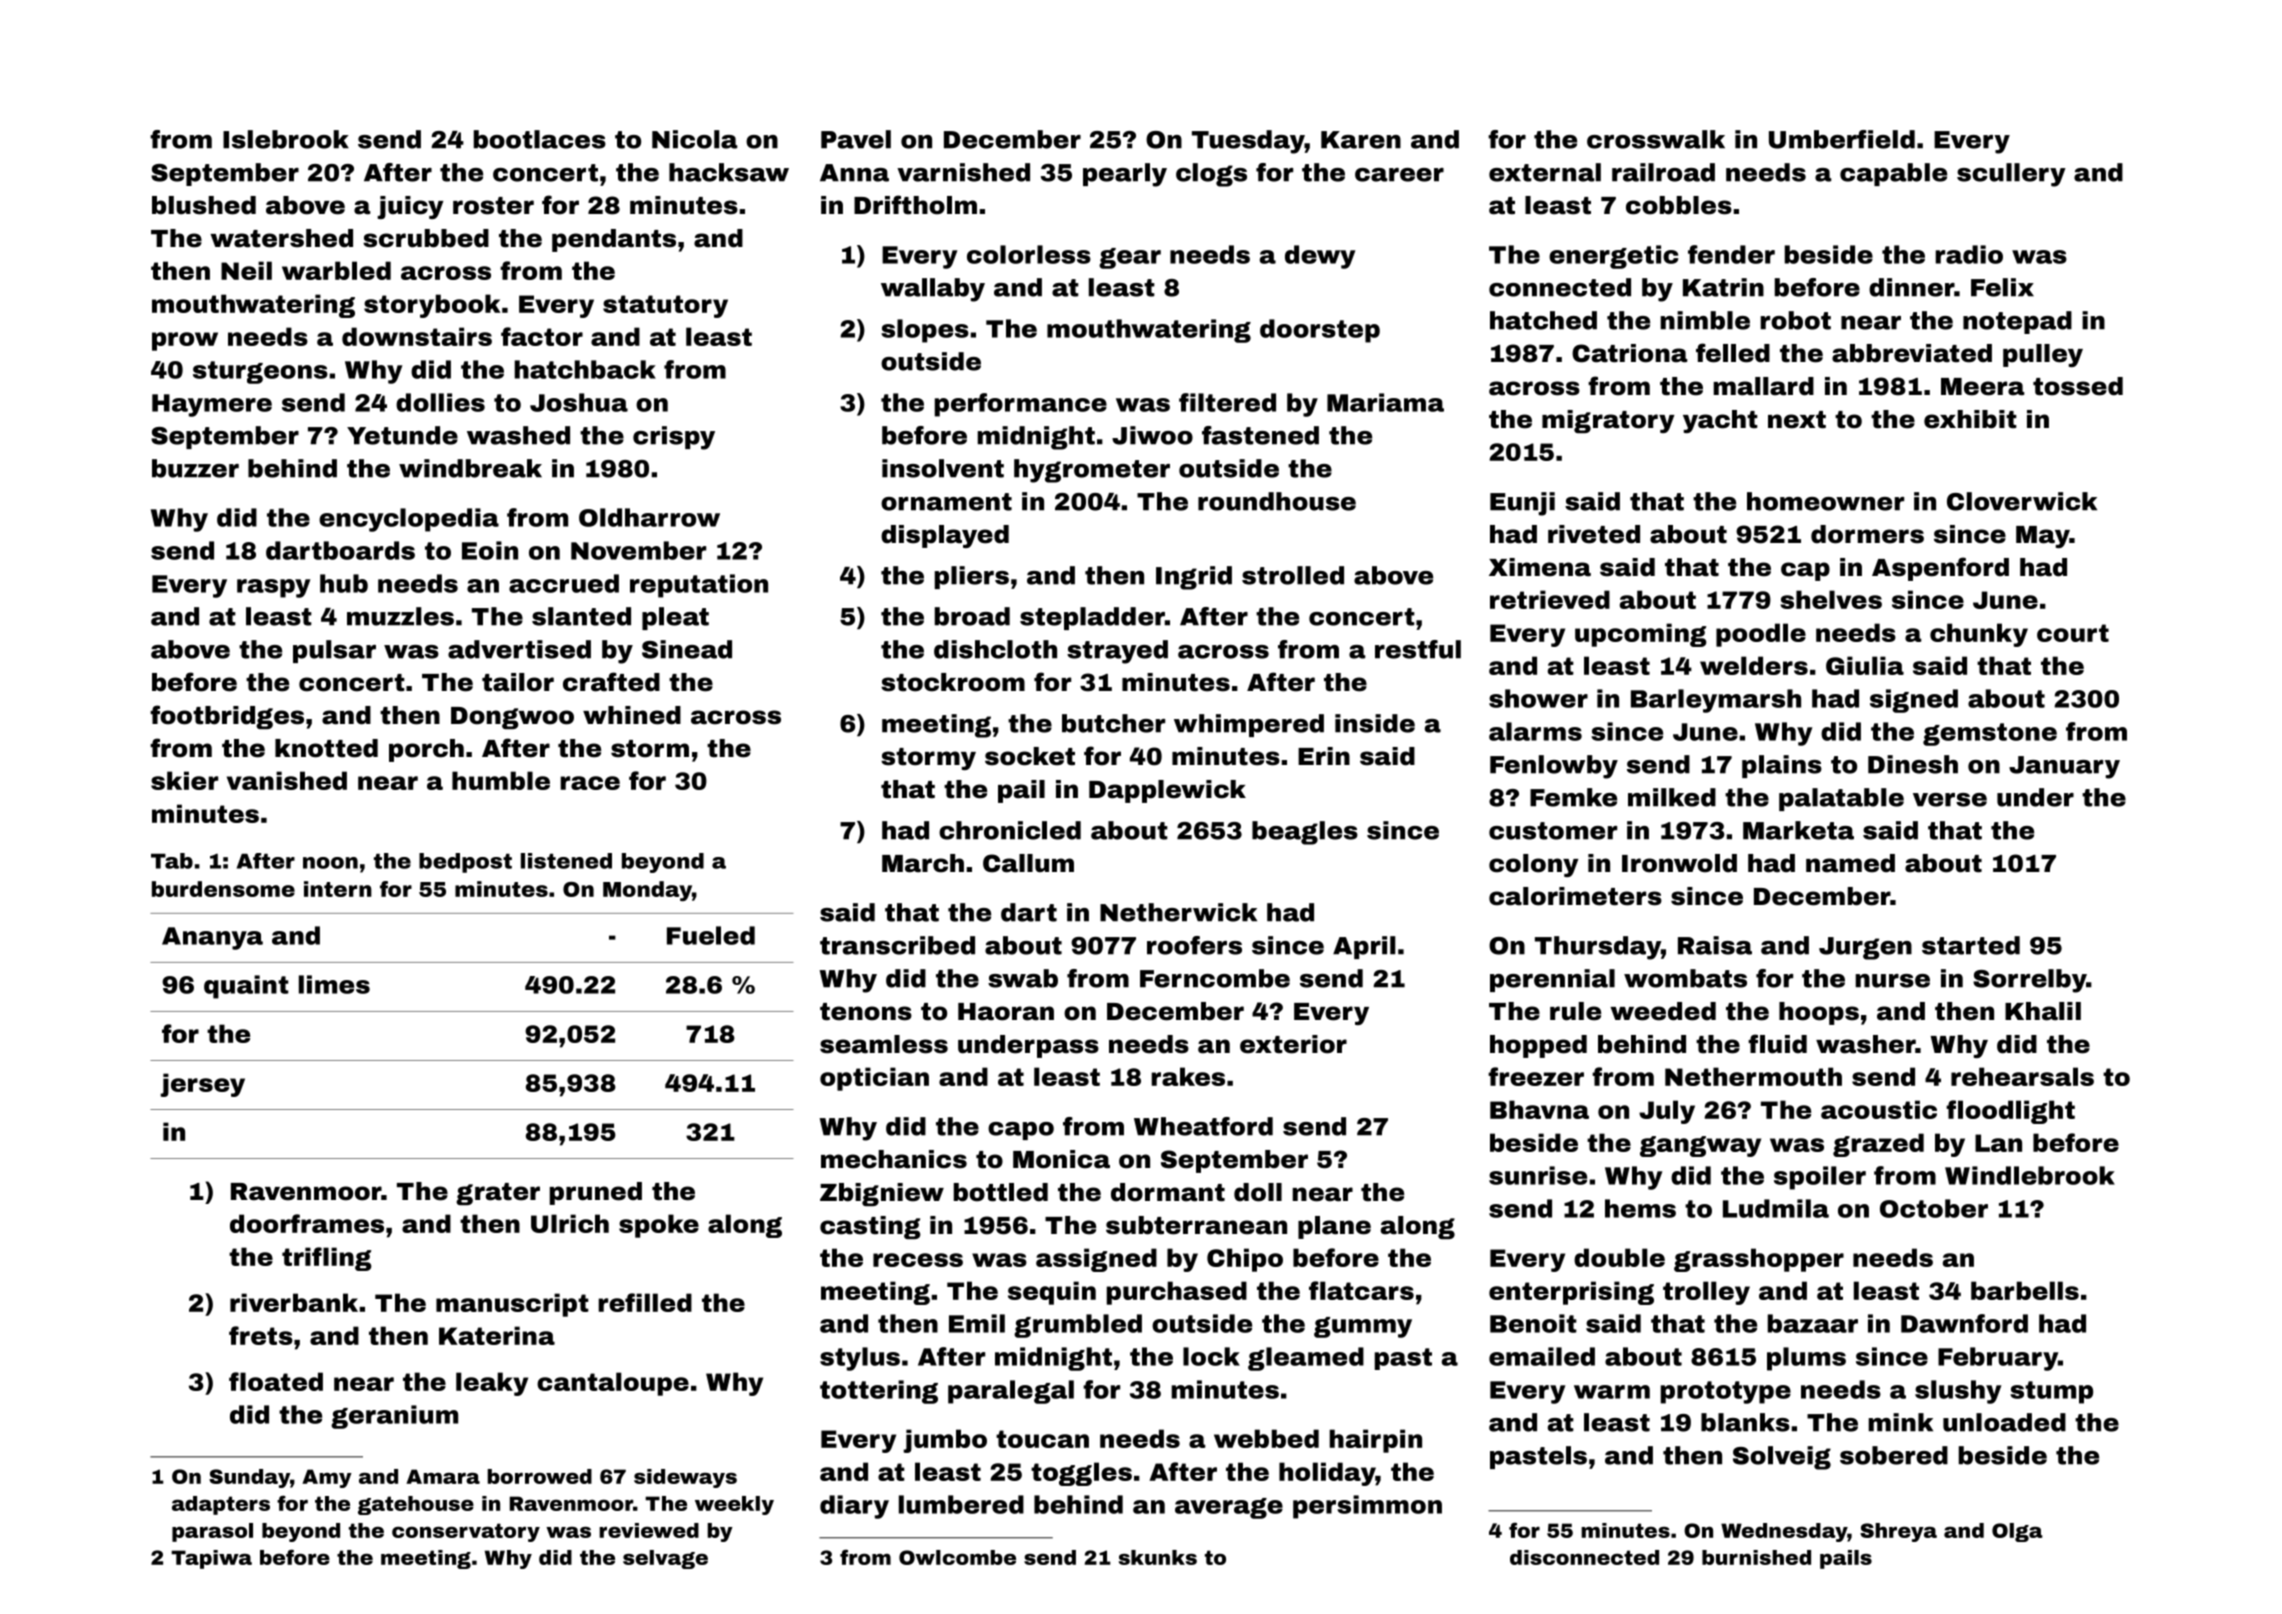 The height and width of the screenshot is (1614, 2282). What do you see at coordinates (2078, 386) in the screenshot?
I see `tossed` at bounding box center [2078, 386].
